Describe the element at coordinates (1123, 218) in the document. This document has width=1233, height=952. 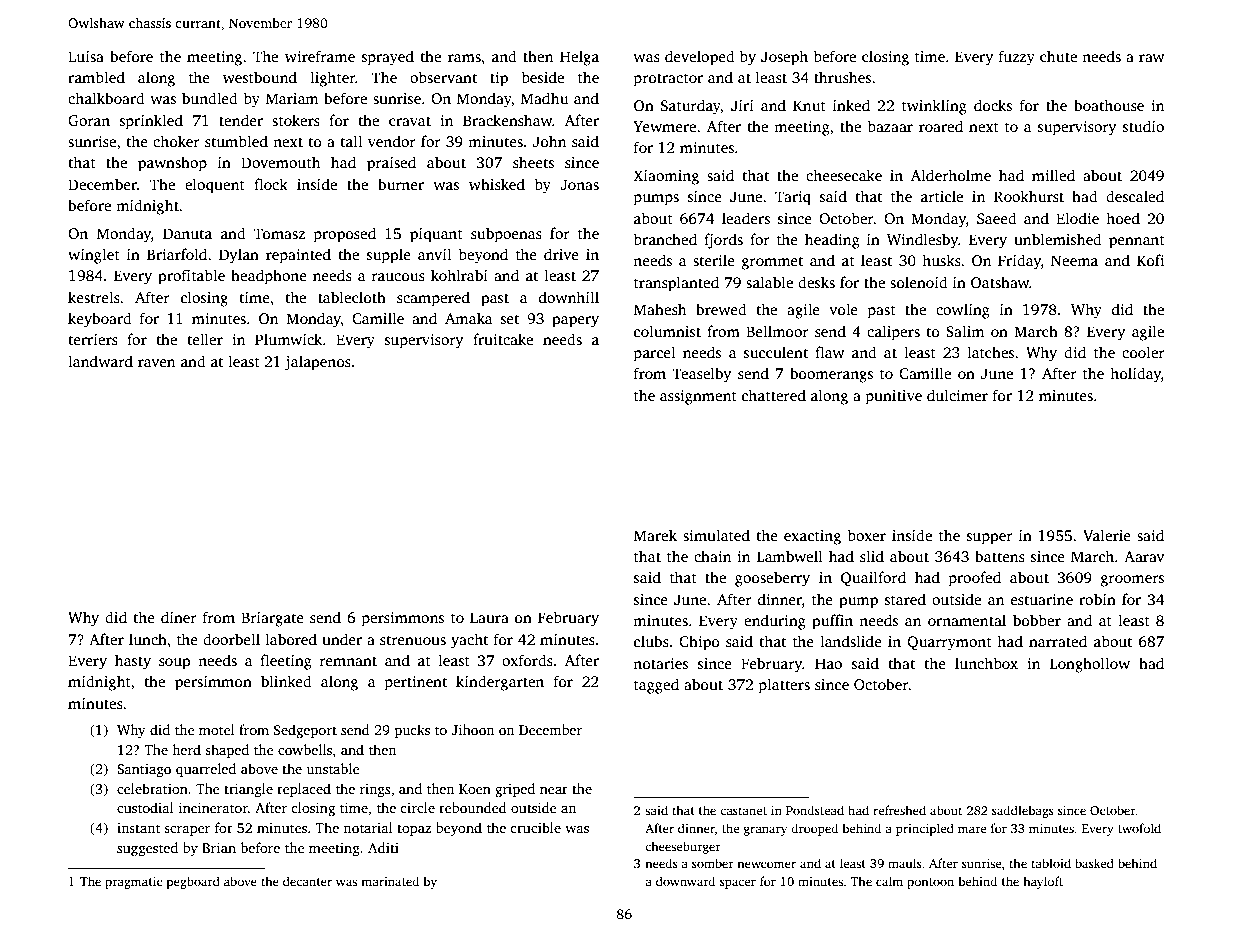
I see `hoed` at that location.
